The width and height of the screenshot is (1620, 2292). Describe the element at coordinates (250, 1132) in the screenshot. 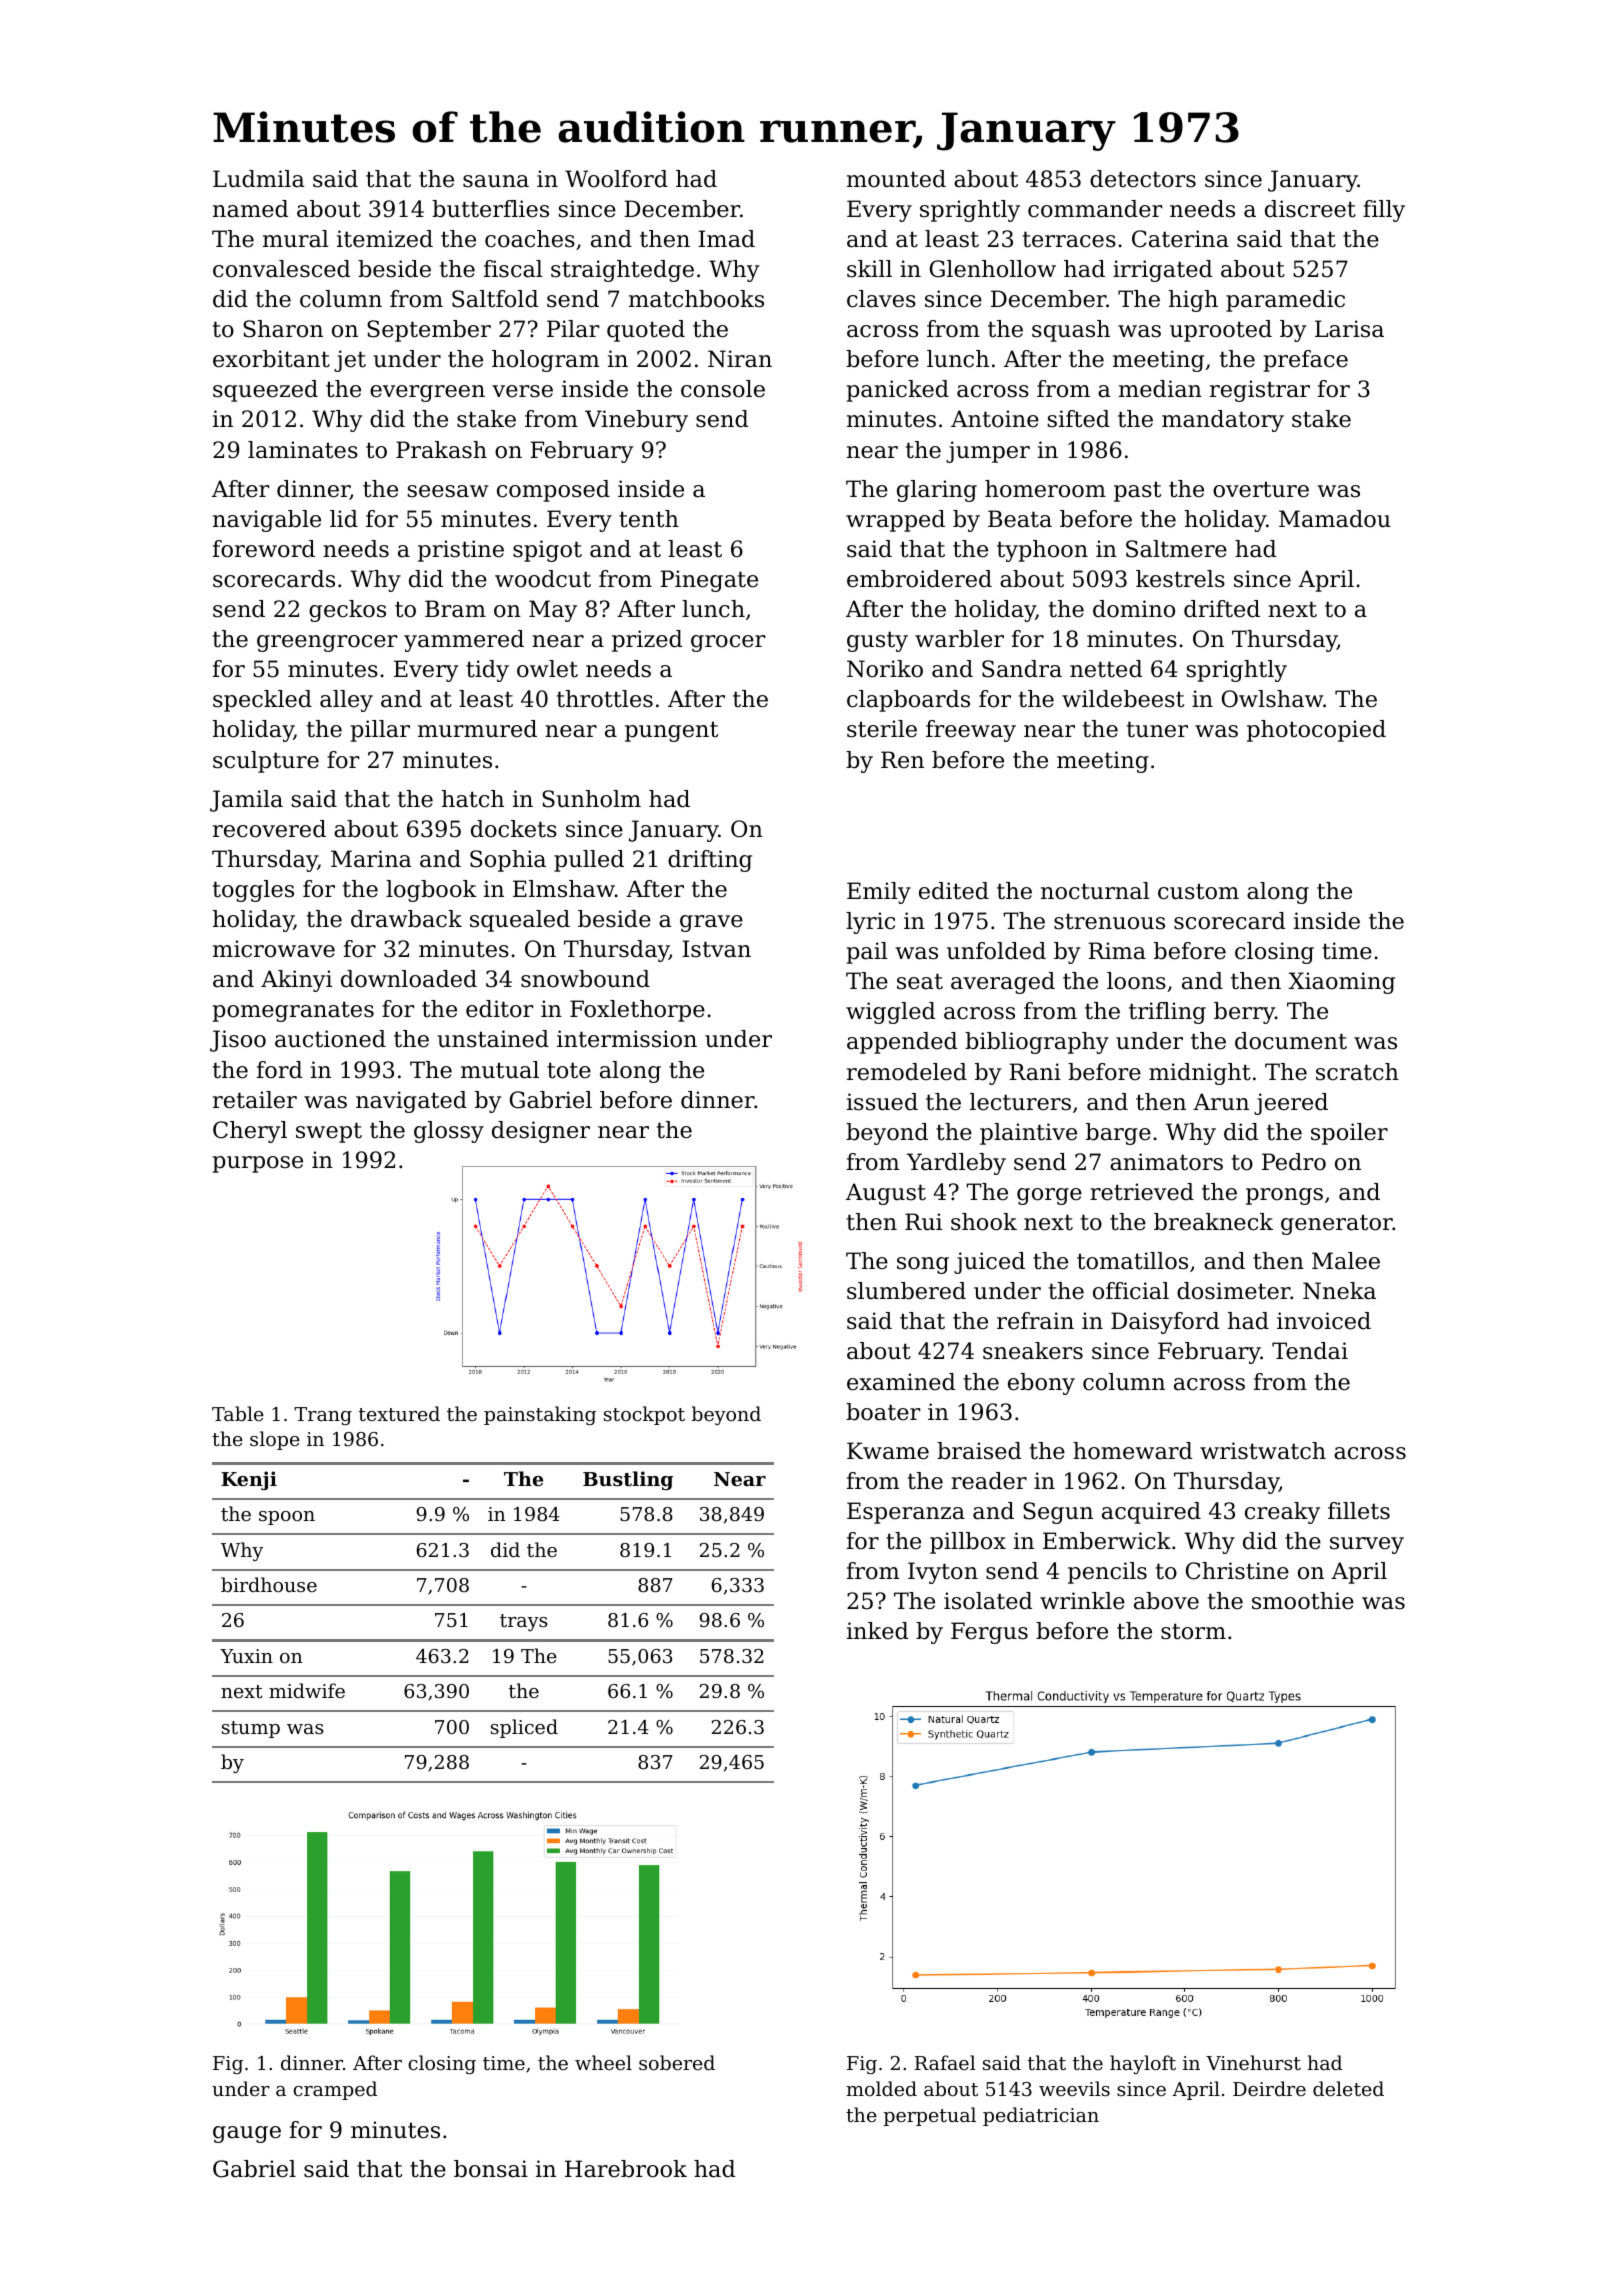

I see `Cheryl` at that location.
